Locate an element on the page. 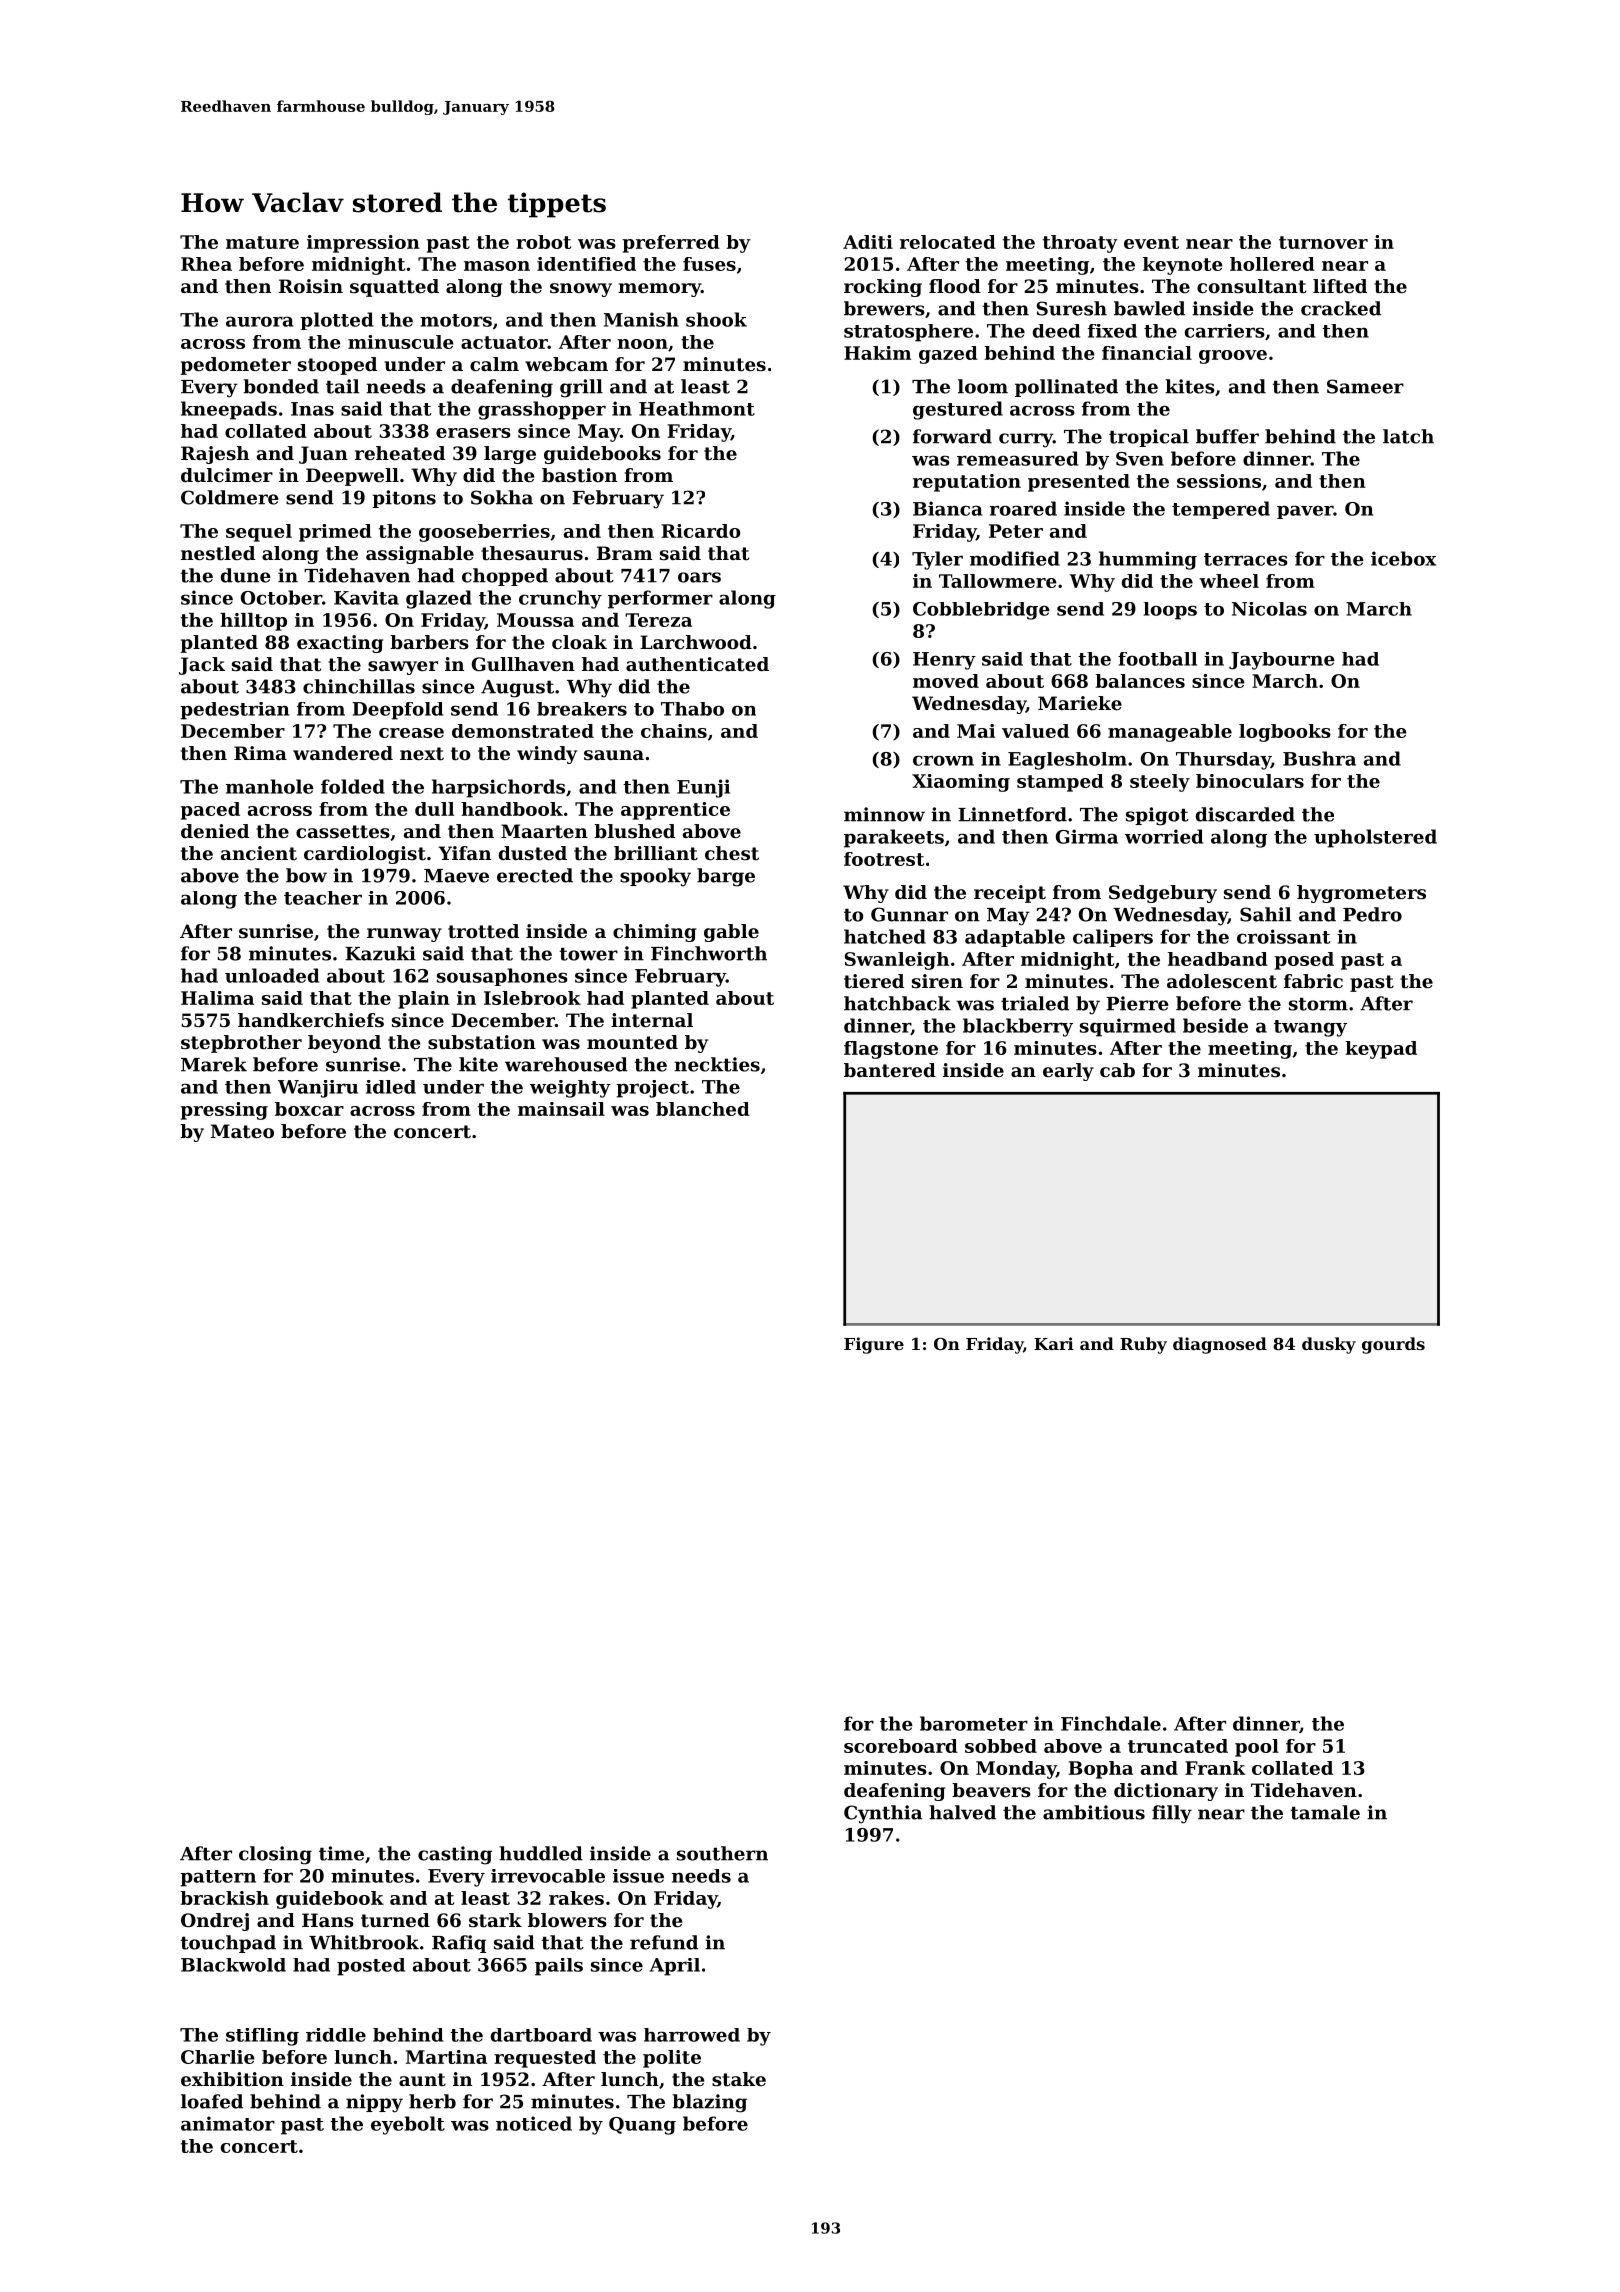 This document has width=1620, height=2292. noticed is located at coordinates (534, 2123).
